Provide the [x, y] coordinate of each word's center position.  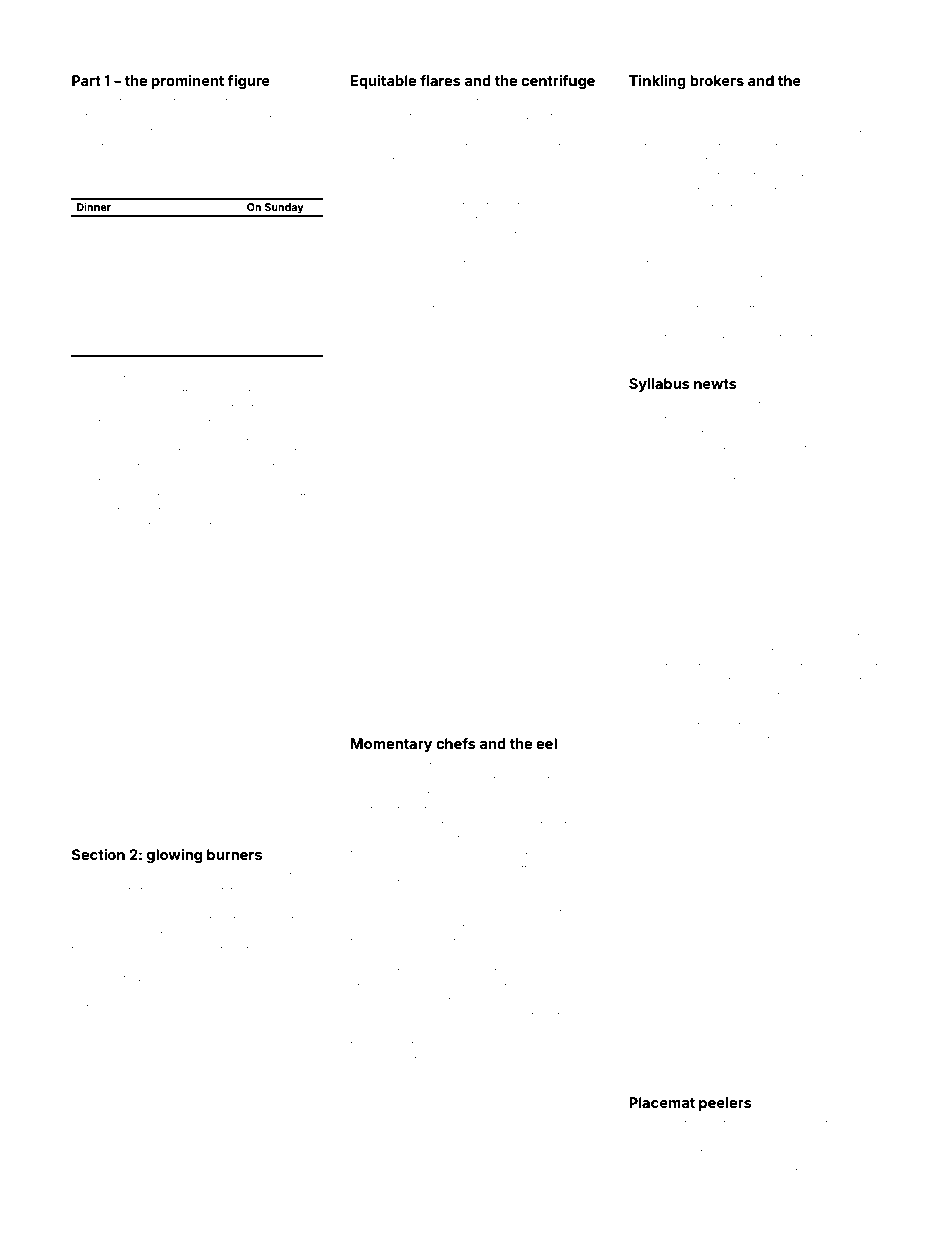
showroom [222, 379]
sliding [367, 1077]
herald [646, 479]
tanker [754, 1168]
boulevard [295, 393]
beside [647, 1168]
